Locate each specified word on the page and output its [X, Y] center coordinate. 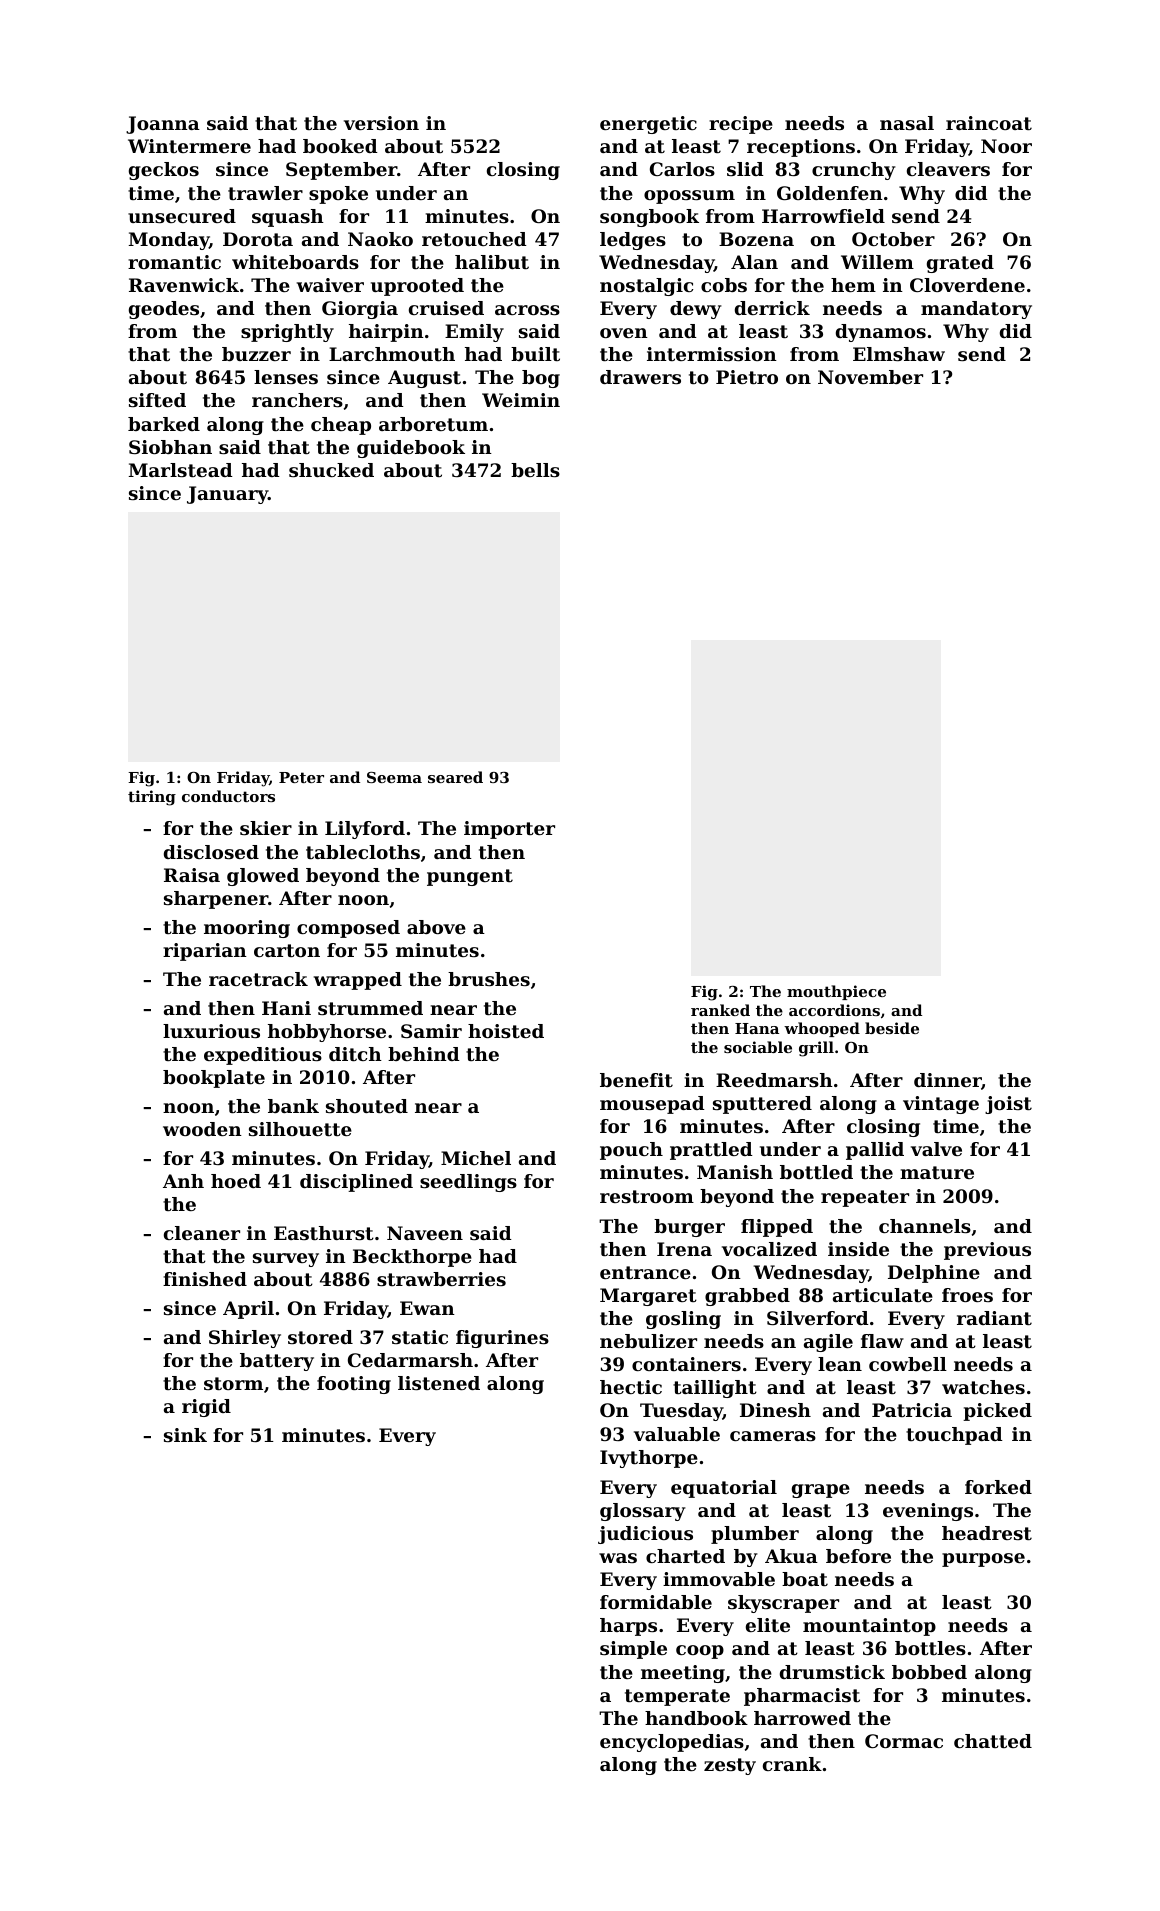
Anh [183, 1181]
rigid [206, 1408]
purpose [983, 1560]
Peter [301, 777]
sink [185, 1435]
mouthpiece [836, 992]
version [381, 123]
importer [509, 830]
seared [455, 777]
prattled [711, 1151]
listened [439, 1383]
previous [987, 1251]
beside [892, 1028]
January [227, 495]
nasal [907, 123]
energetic [648, 125]
